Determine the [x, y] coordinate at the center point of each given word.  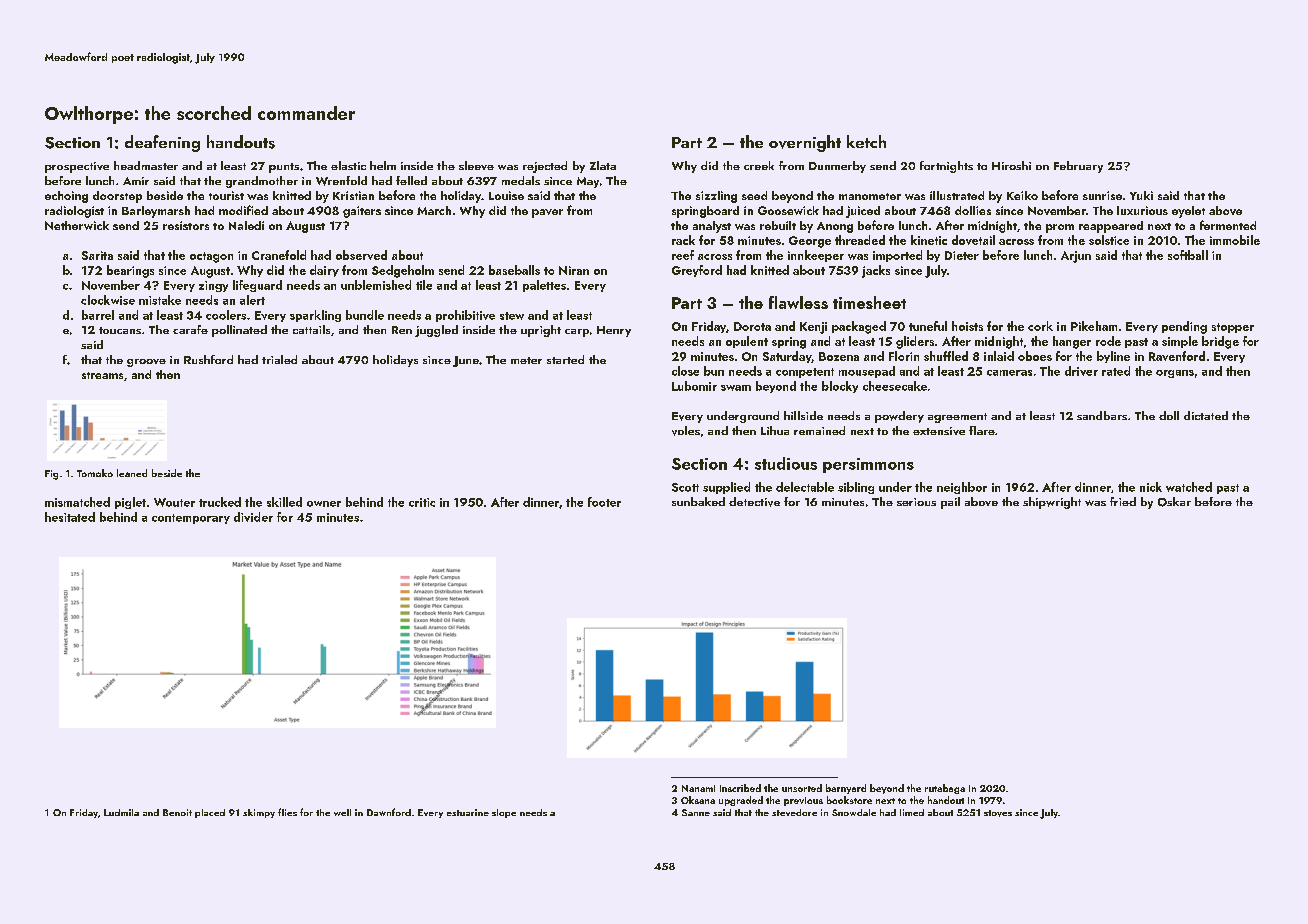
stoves [998, 813]
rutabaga [945, 789]
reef [683, 255]
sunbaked [698, 501]
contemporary [191, 519]
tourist [226, 195]
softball [1188, 255]
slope [504, 813]
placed [210, 813]
